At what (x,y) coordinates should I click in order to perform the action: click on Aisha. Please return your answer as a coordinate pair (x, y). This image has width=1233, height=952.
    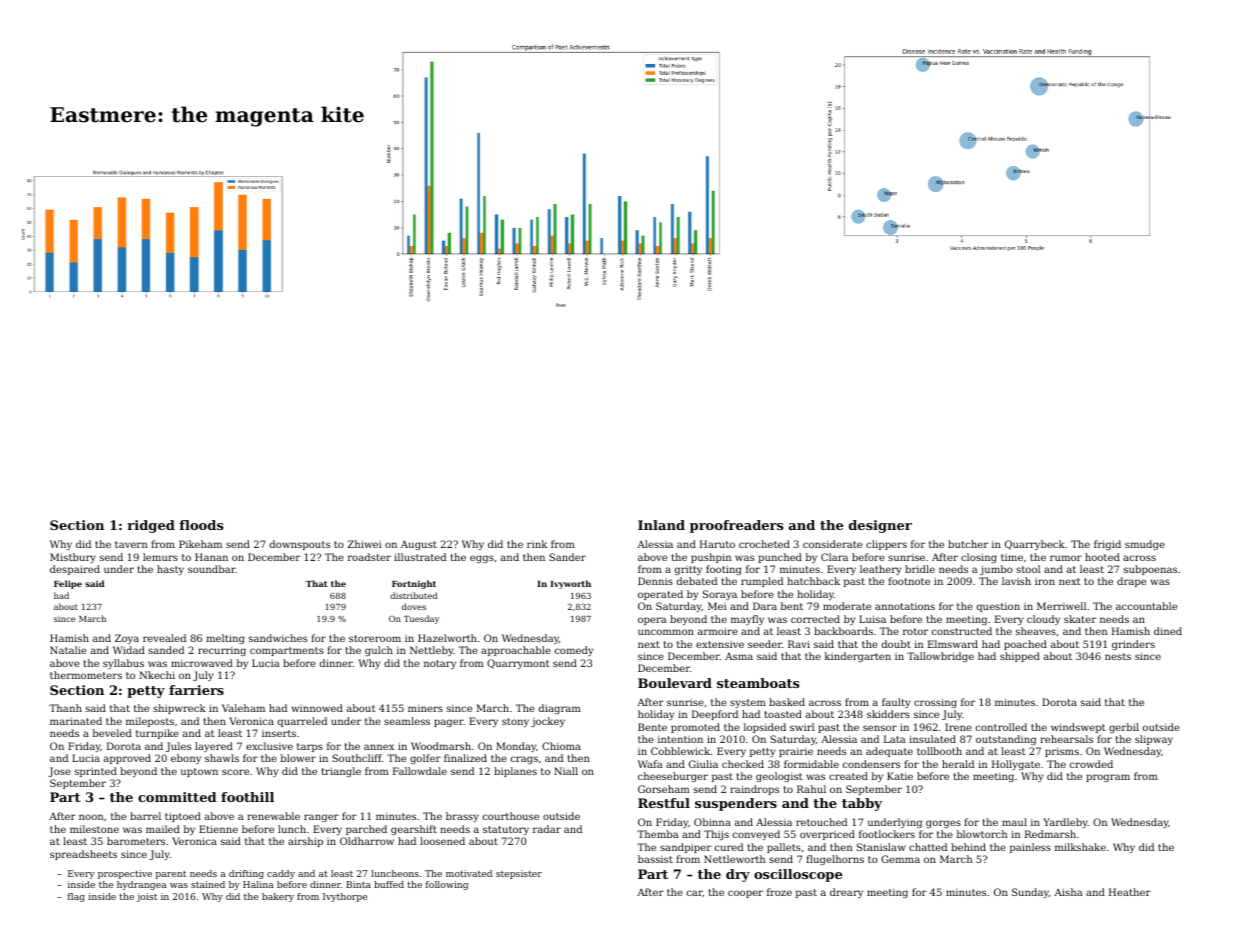
    Looking at the image, I should click on (1068, 892).
